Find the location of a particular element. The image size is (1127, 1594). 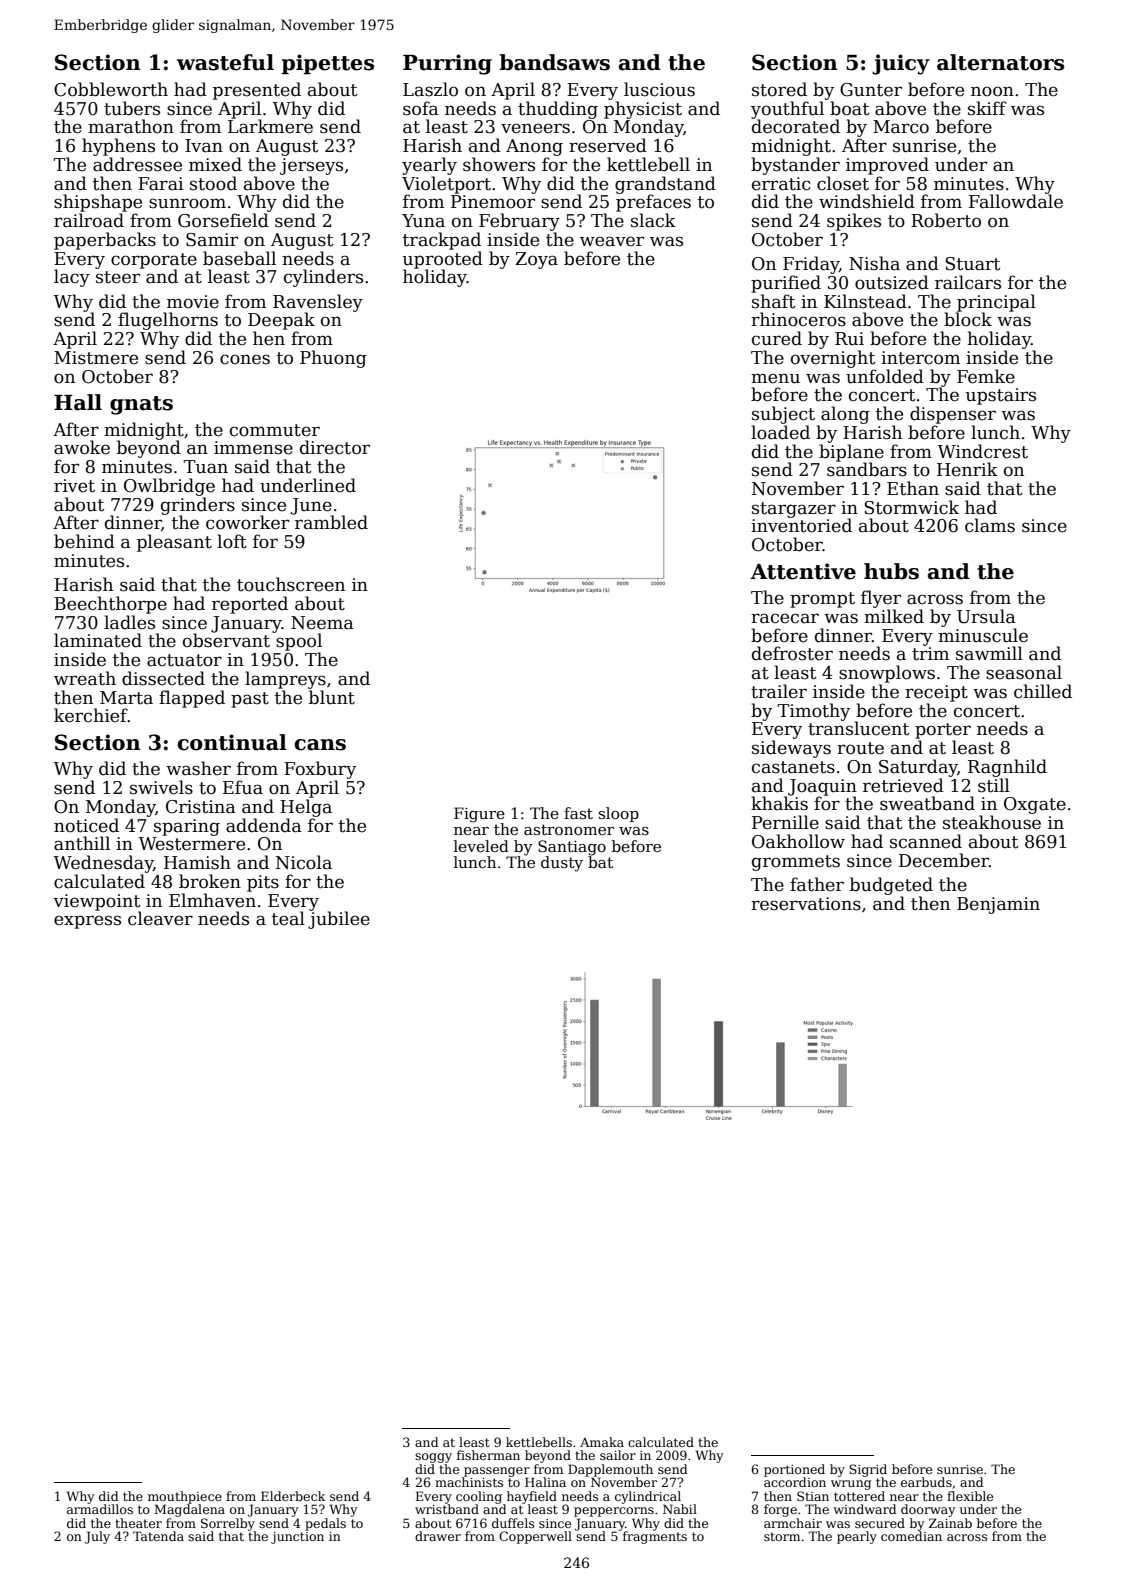

fisherman is located at coordinates (488, 1455).
